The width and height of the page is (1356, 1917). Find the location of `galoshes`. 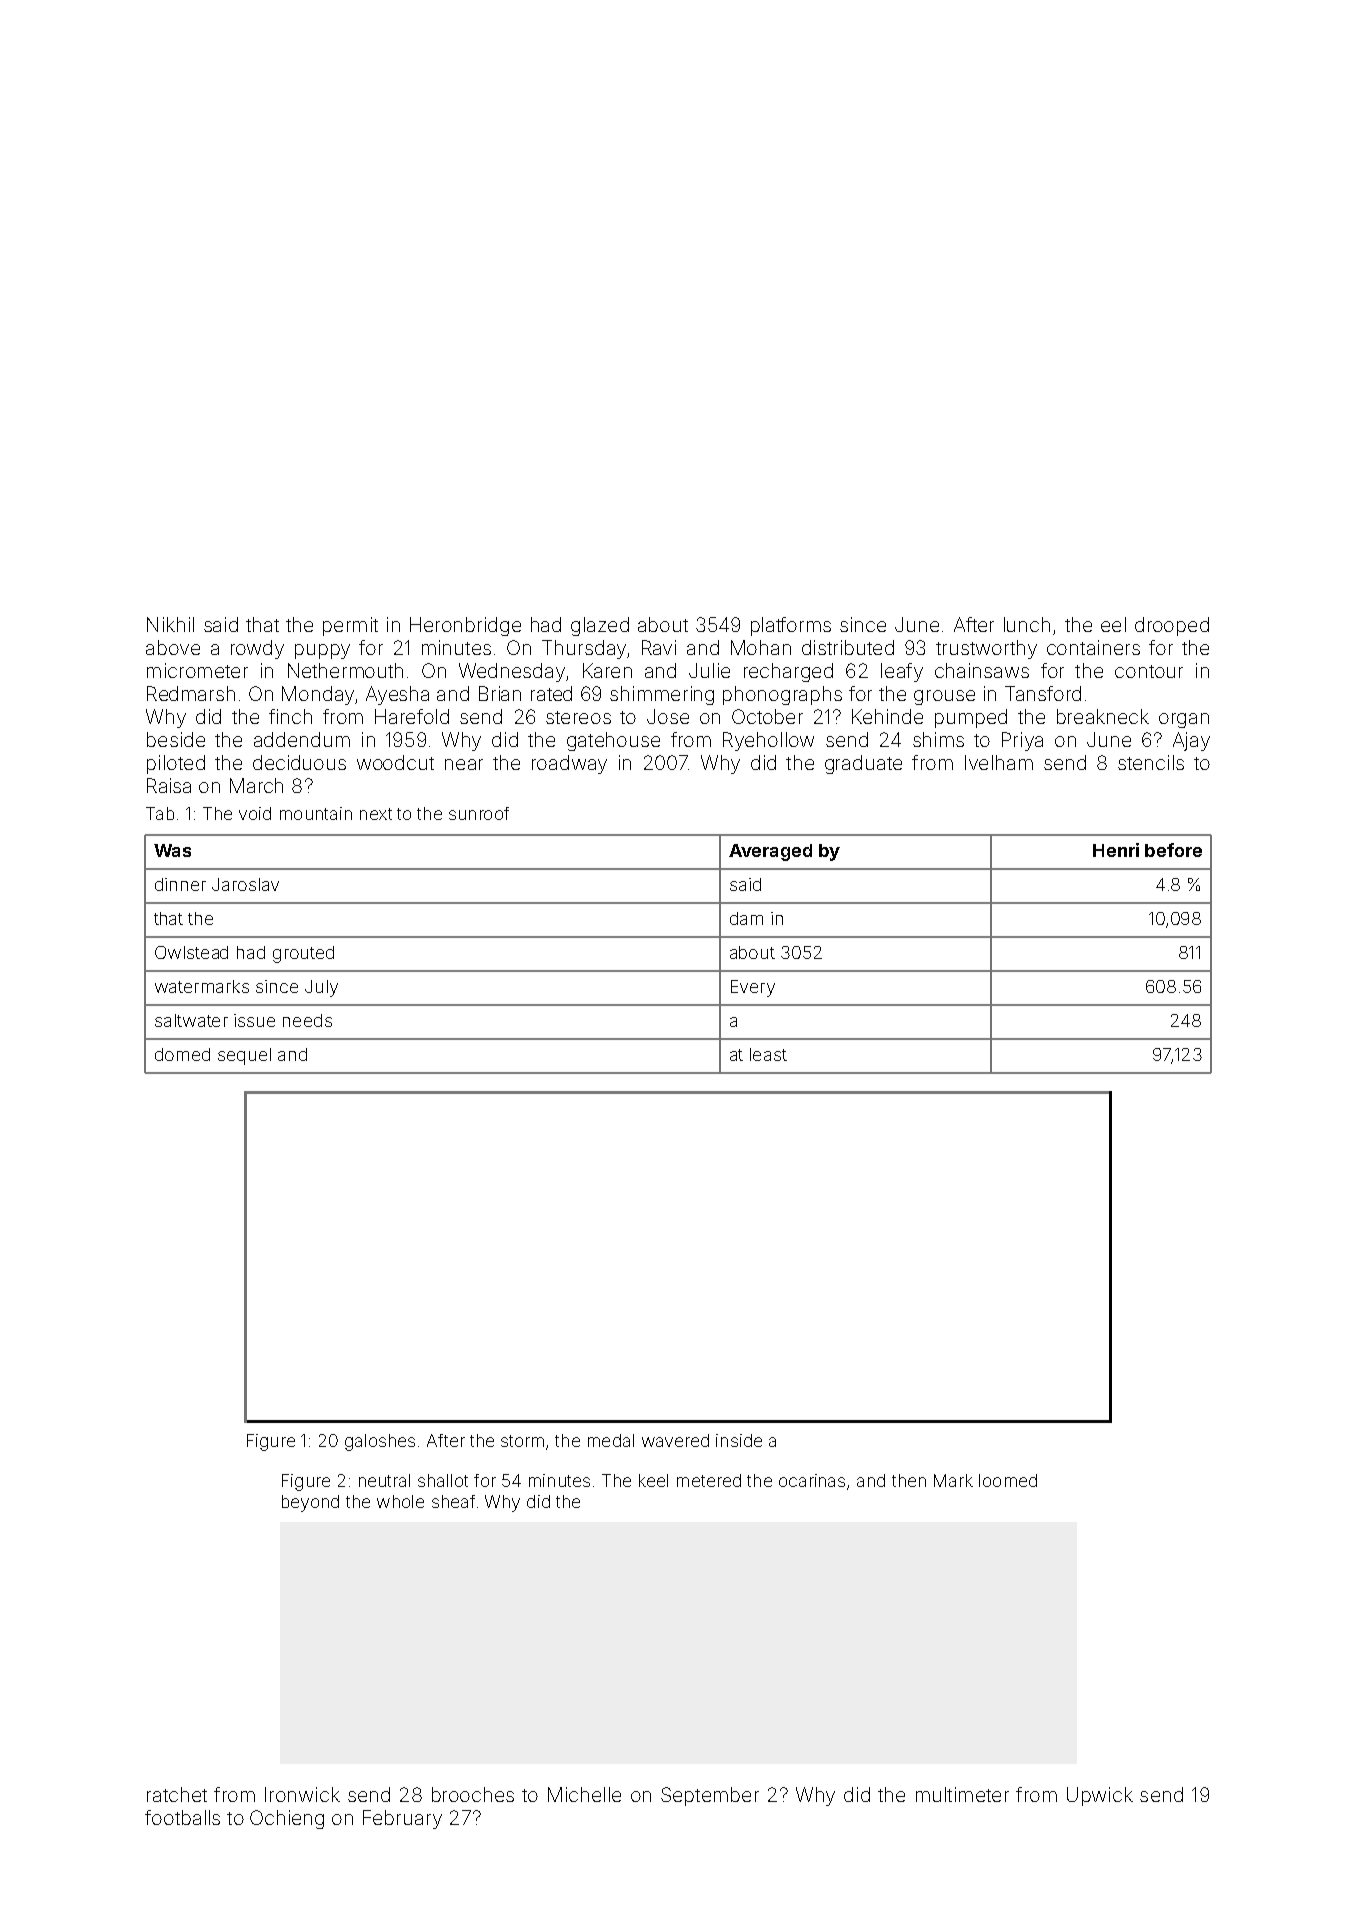

galoshes is located at coordinates (380, 1442).
